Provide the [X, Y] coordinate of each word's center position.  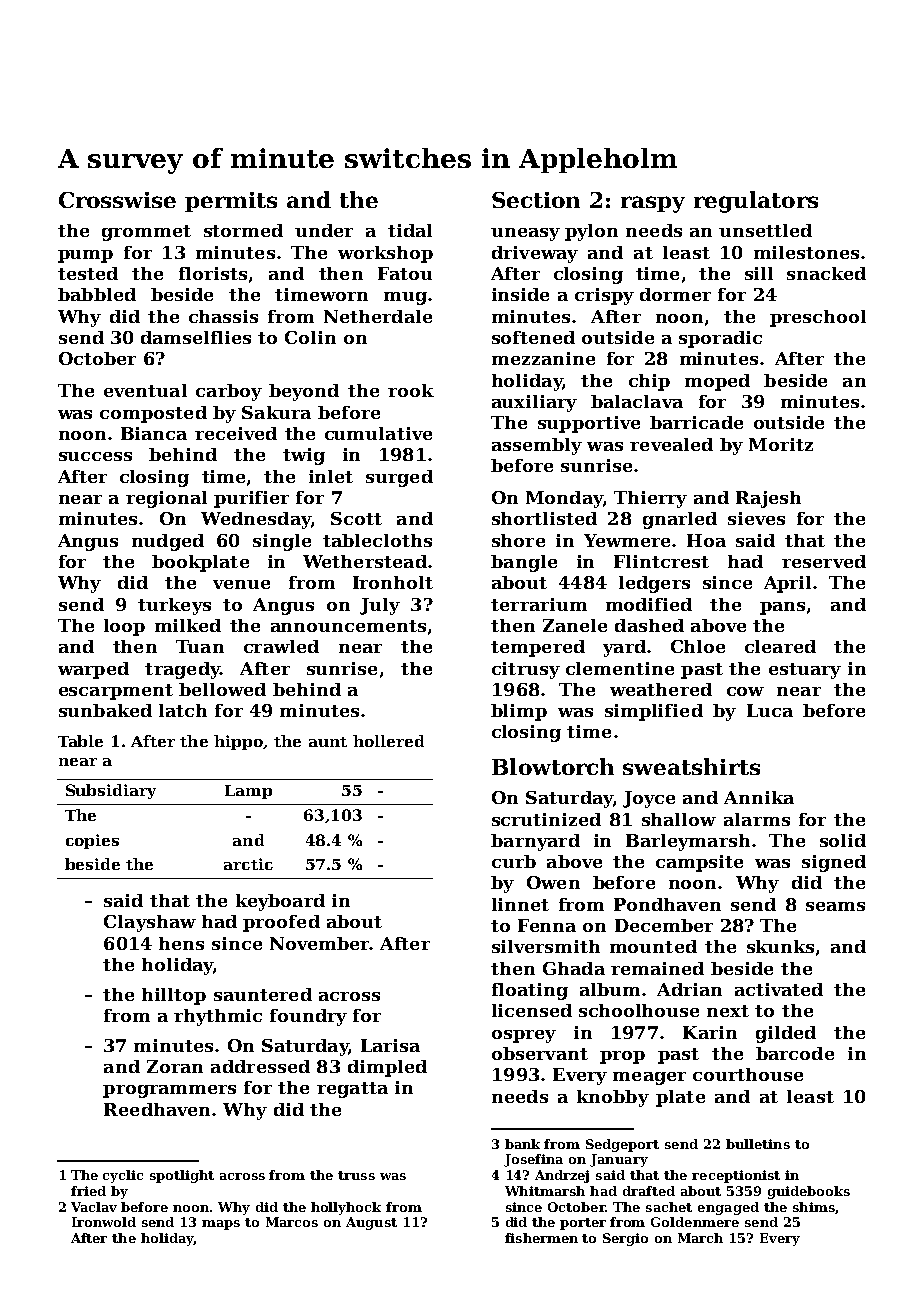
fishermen [541, 1238]
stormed [243, 230]
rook [411, 390]
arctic [248, 864]
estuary [805, 671]
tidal [410, 230]
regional [166, 499]
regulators [756, 202]
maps [221, 1225]
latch [183, 710]
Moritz [781, 444]
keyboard [280, 902]
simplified [654, 712]
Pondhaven [667, 904]
